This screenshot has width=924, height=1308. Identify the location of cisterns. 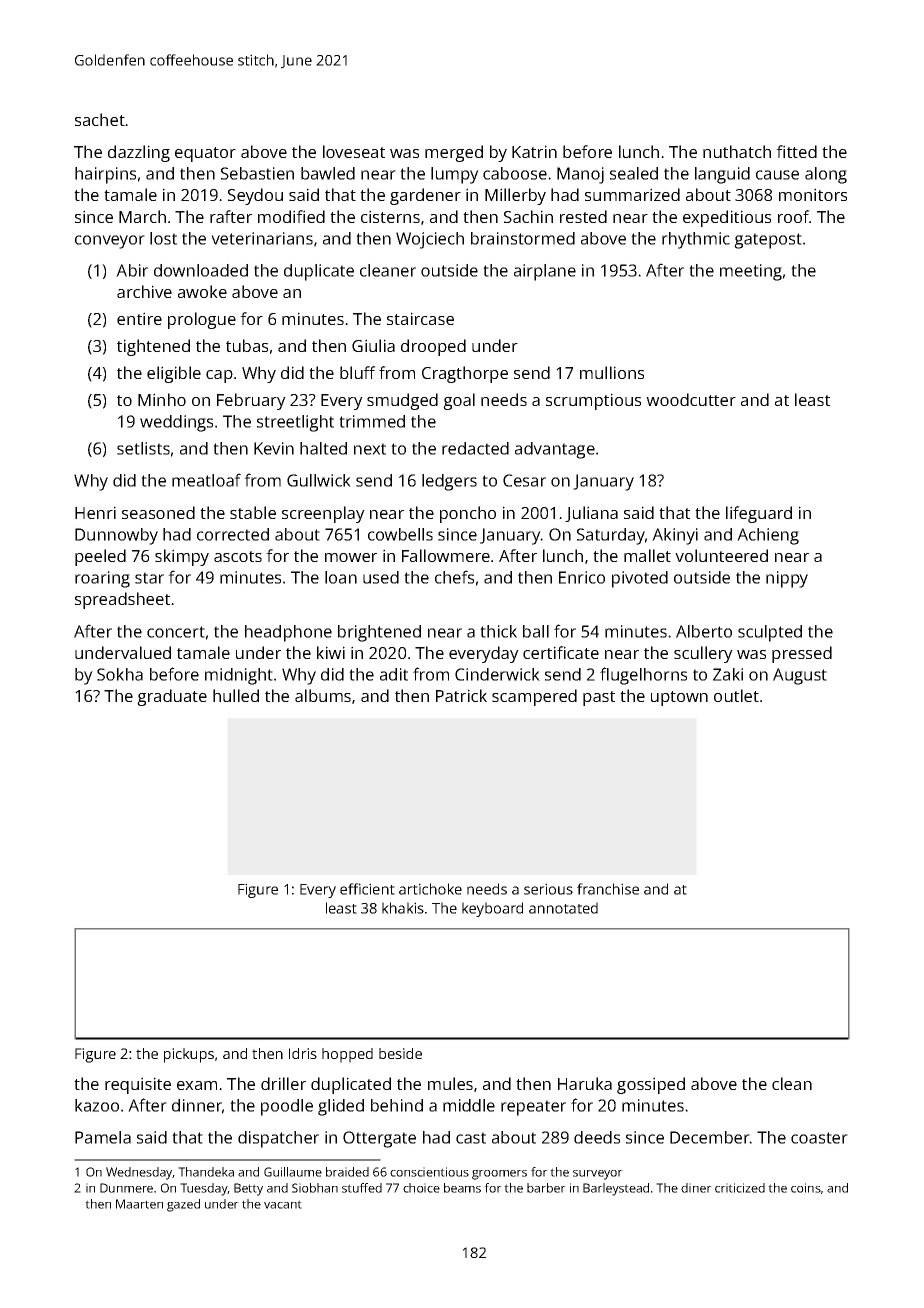
(390, 216).
